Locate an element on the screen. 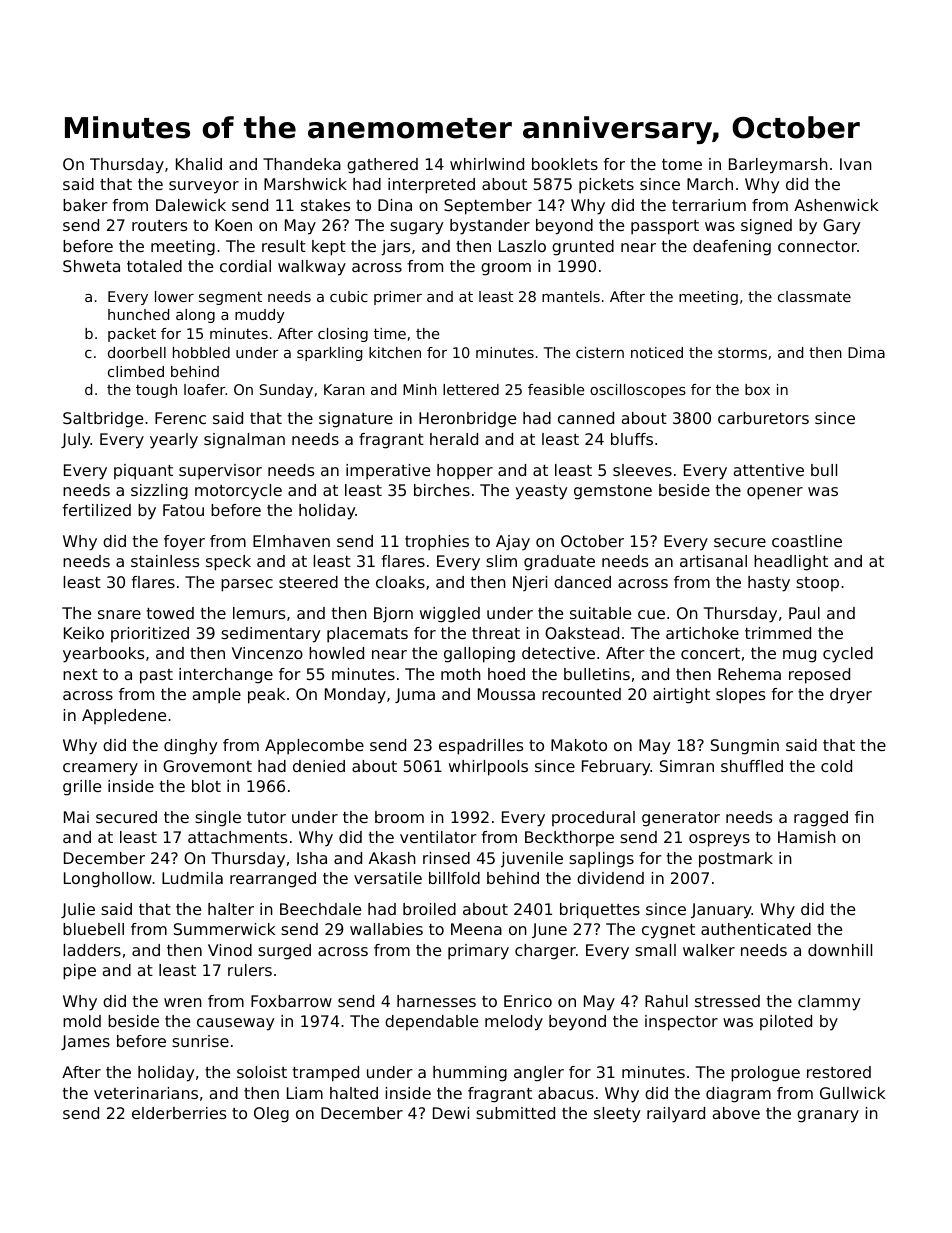 The height and width of the screenshot is (1233, 952). elderberries is located at coordinates (179, 1113).
